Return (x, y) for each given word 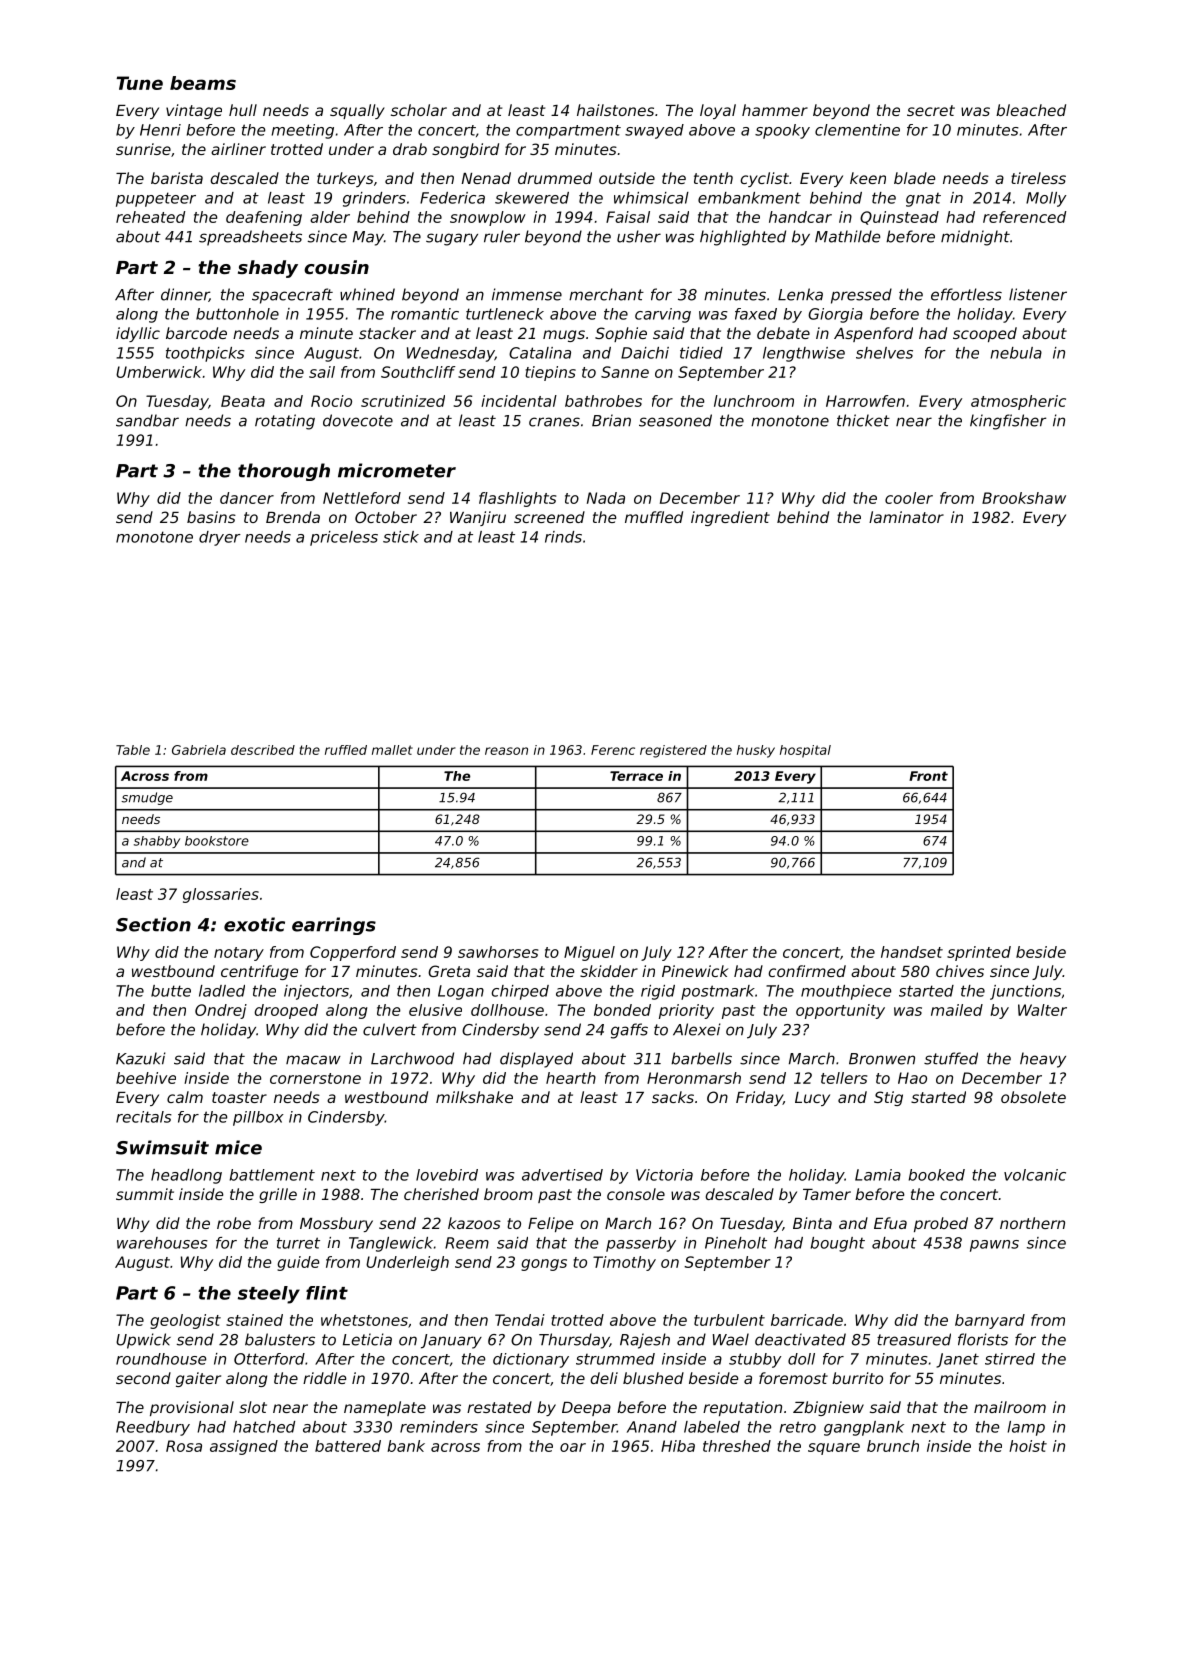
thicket (863, 420)
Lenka (800, 294)
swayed (654, 131)
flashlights (517, 499)
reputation (742, 1408)
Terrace (636, 776)
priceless (344, 538)
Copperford (353, 953)
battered (348, 1446)
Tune (139, 83)
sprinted (979, 953)
